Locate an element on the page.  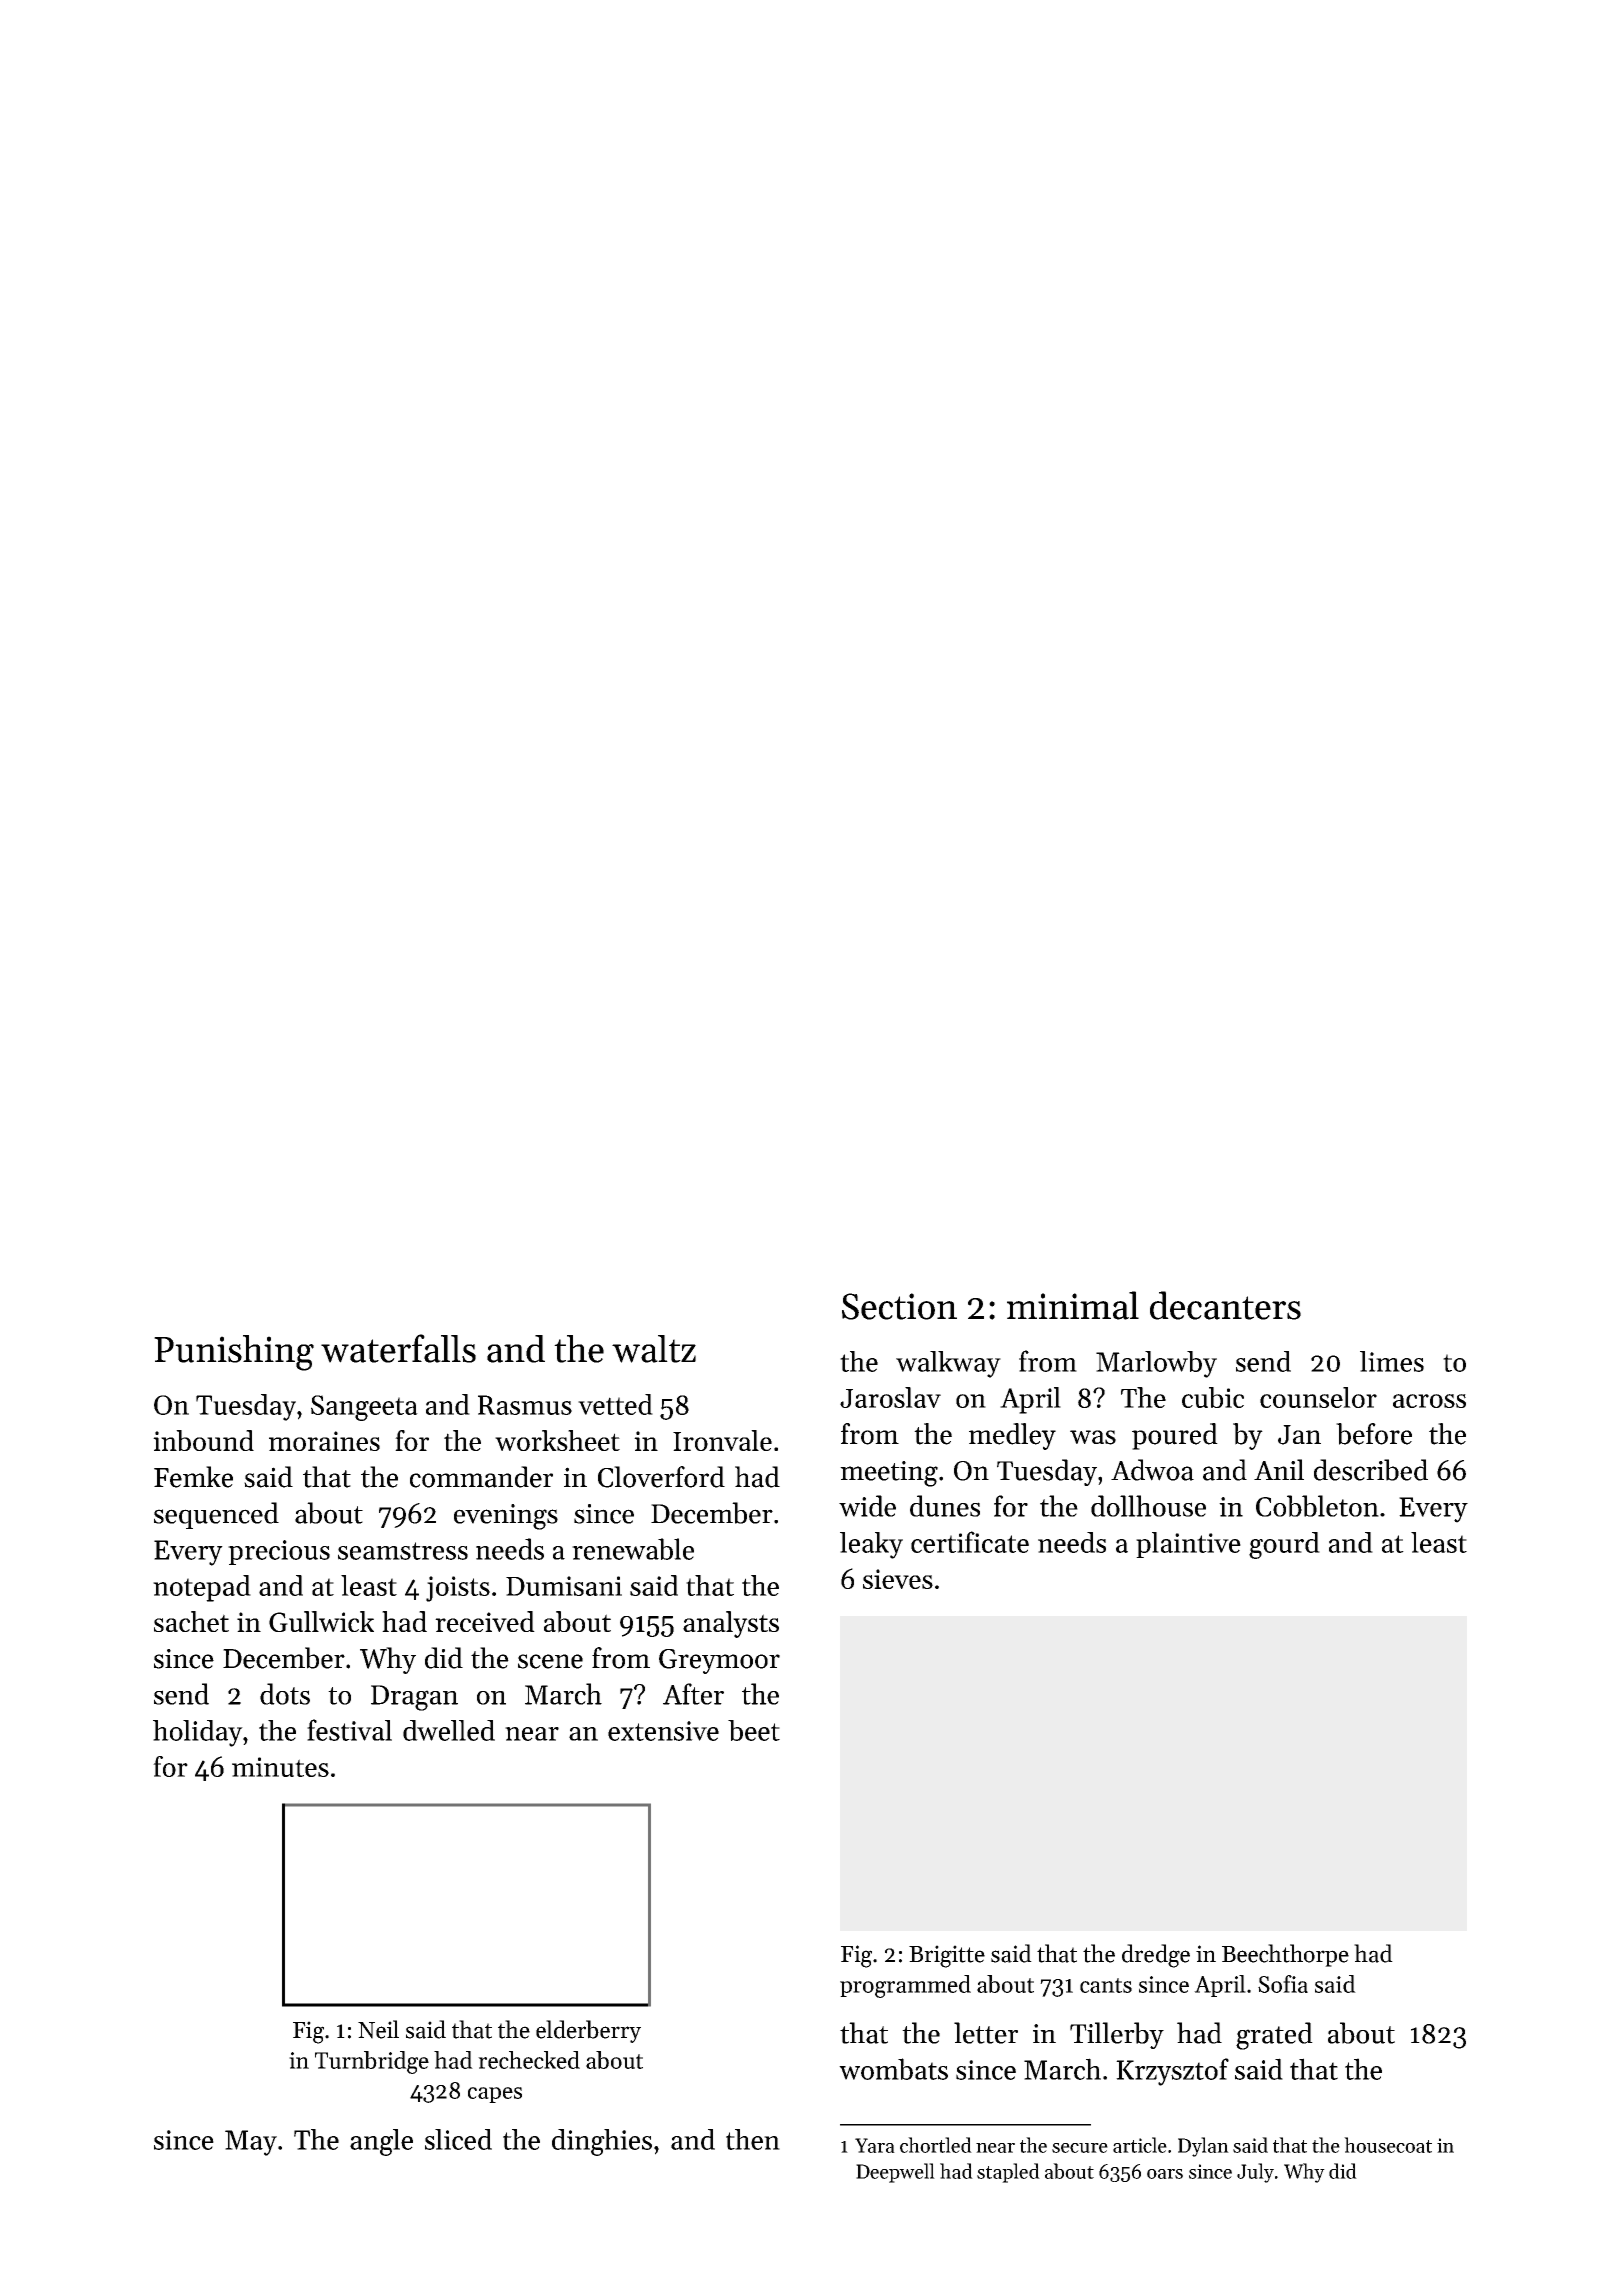
minimal is located at coordinates (1073, 1305).
